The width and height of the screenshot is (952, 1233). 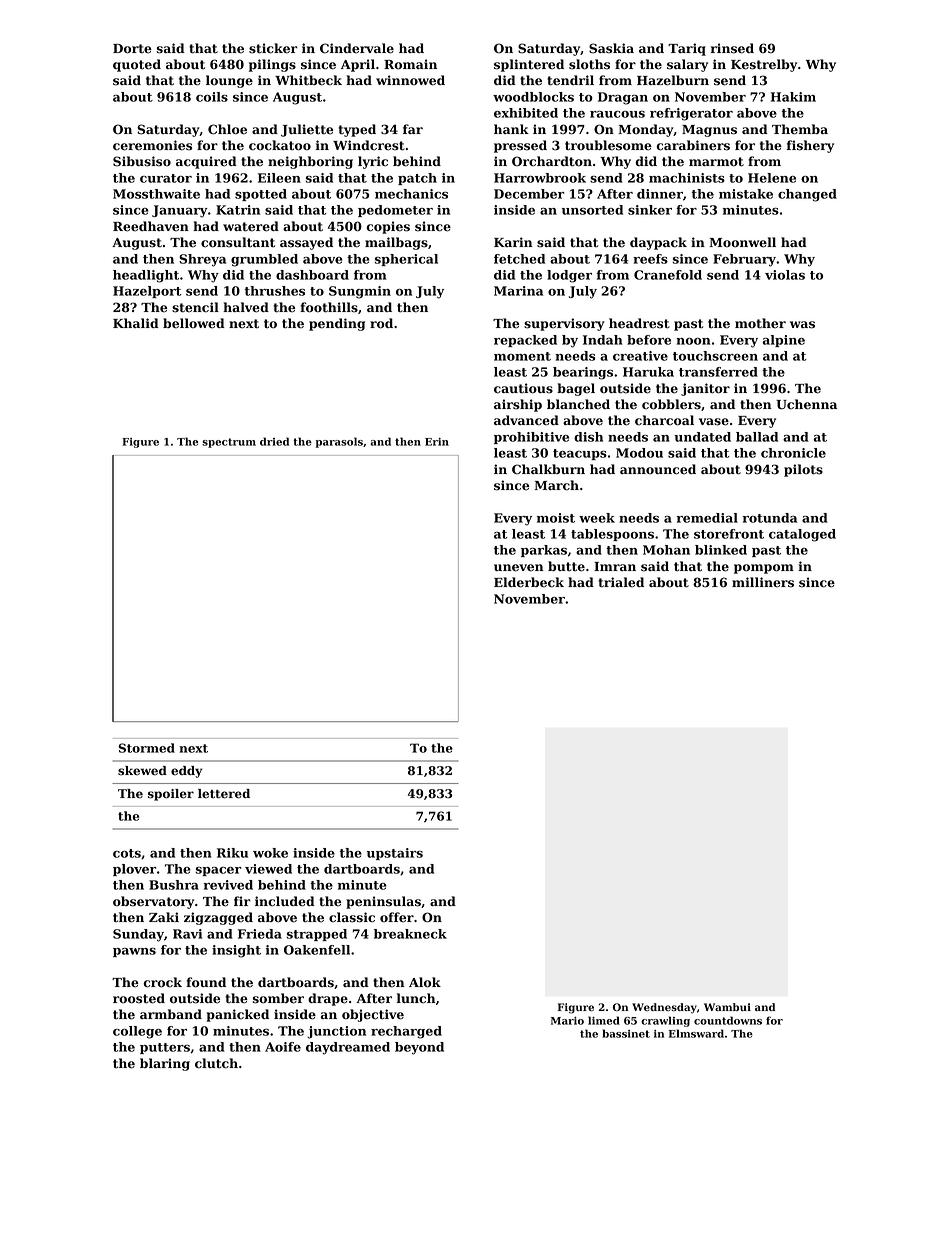 What do you see at coordinates (727, 1007) in the screenshot?
I see `Wambui` at bounding box center [727, 1007].
